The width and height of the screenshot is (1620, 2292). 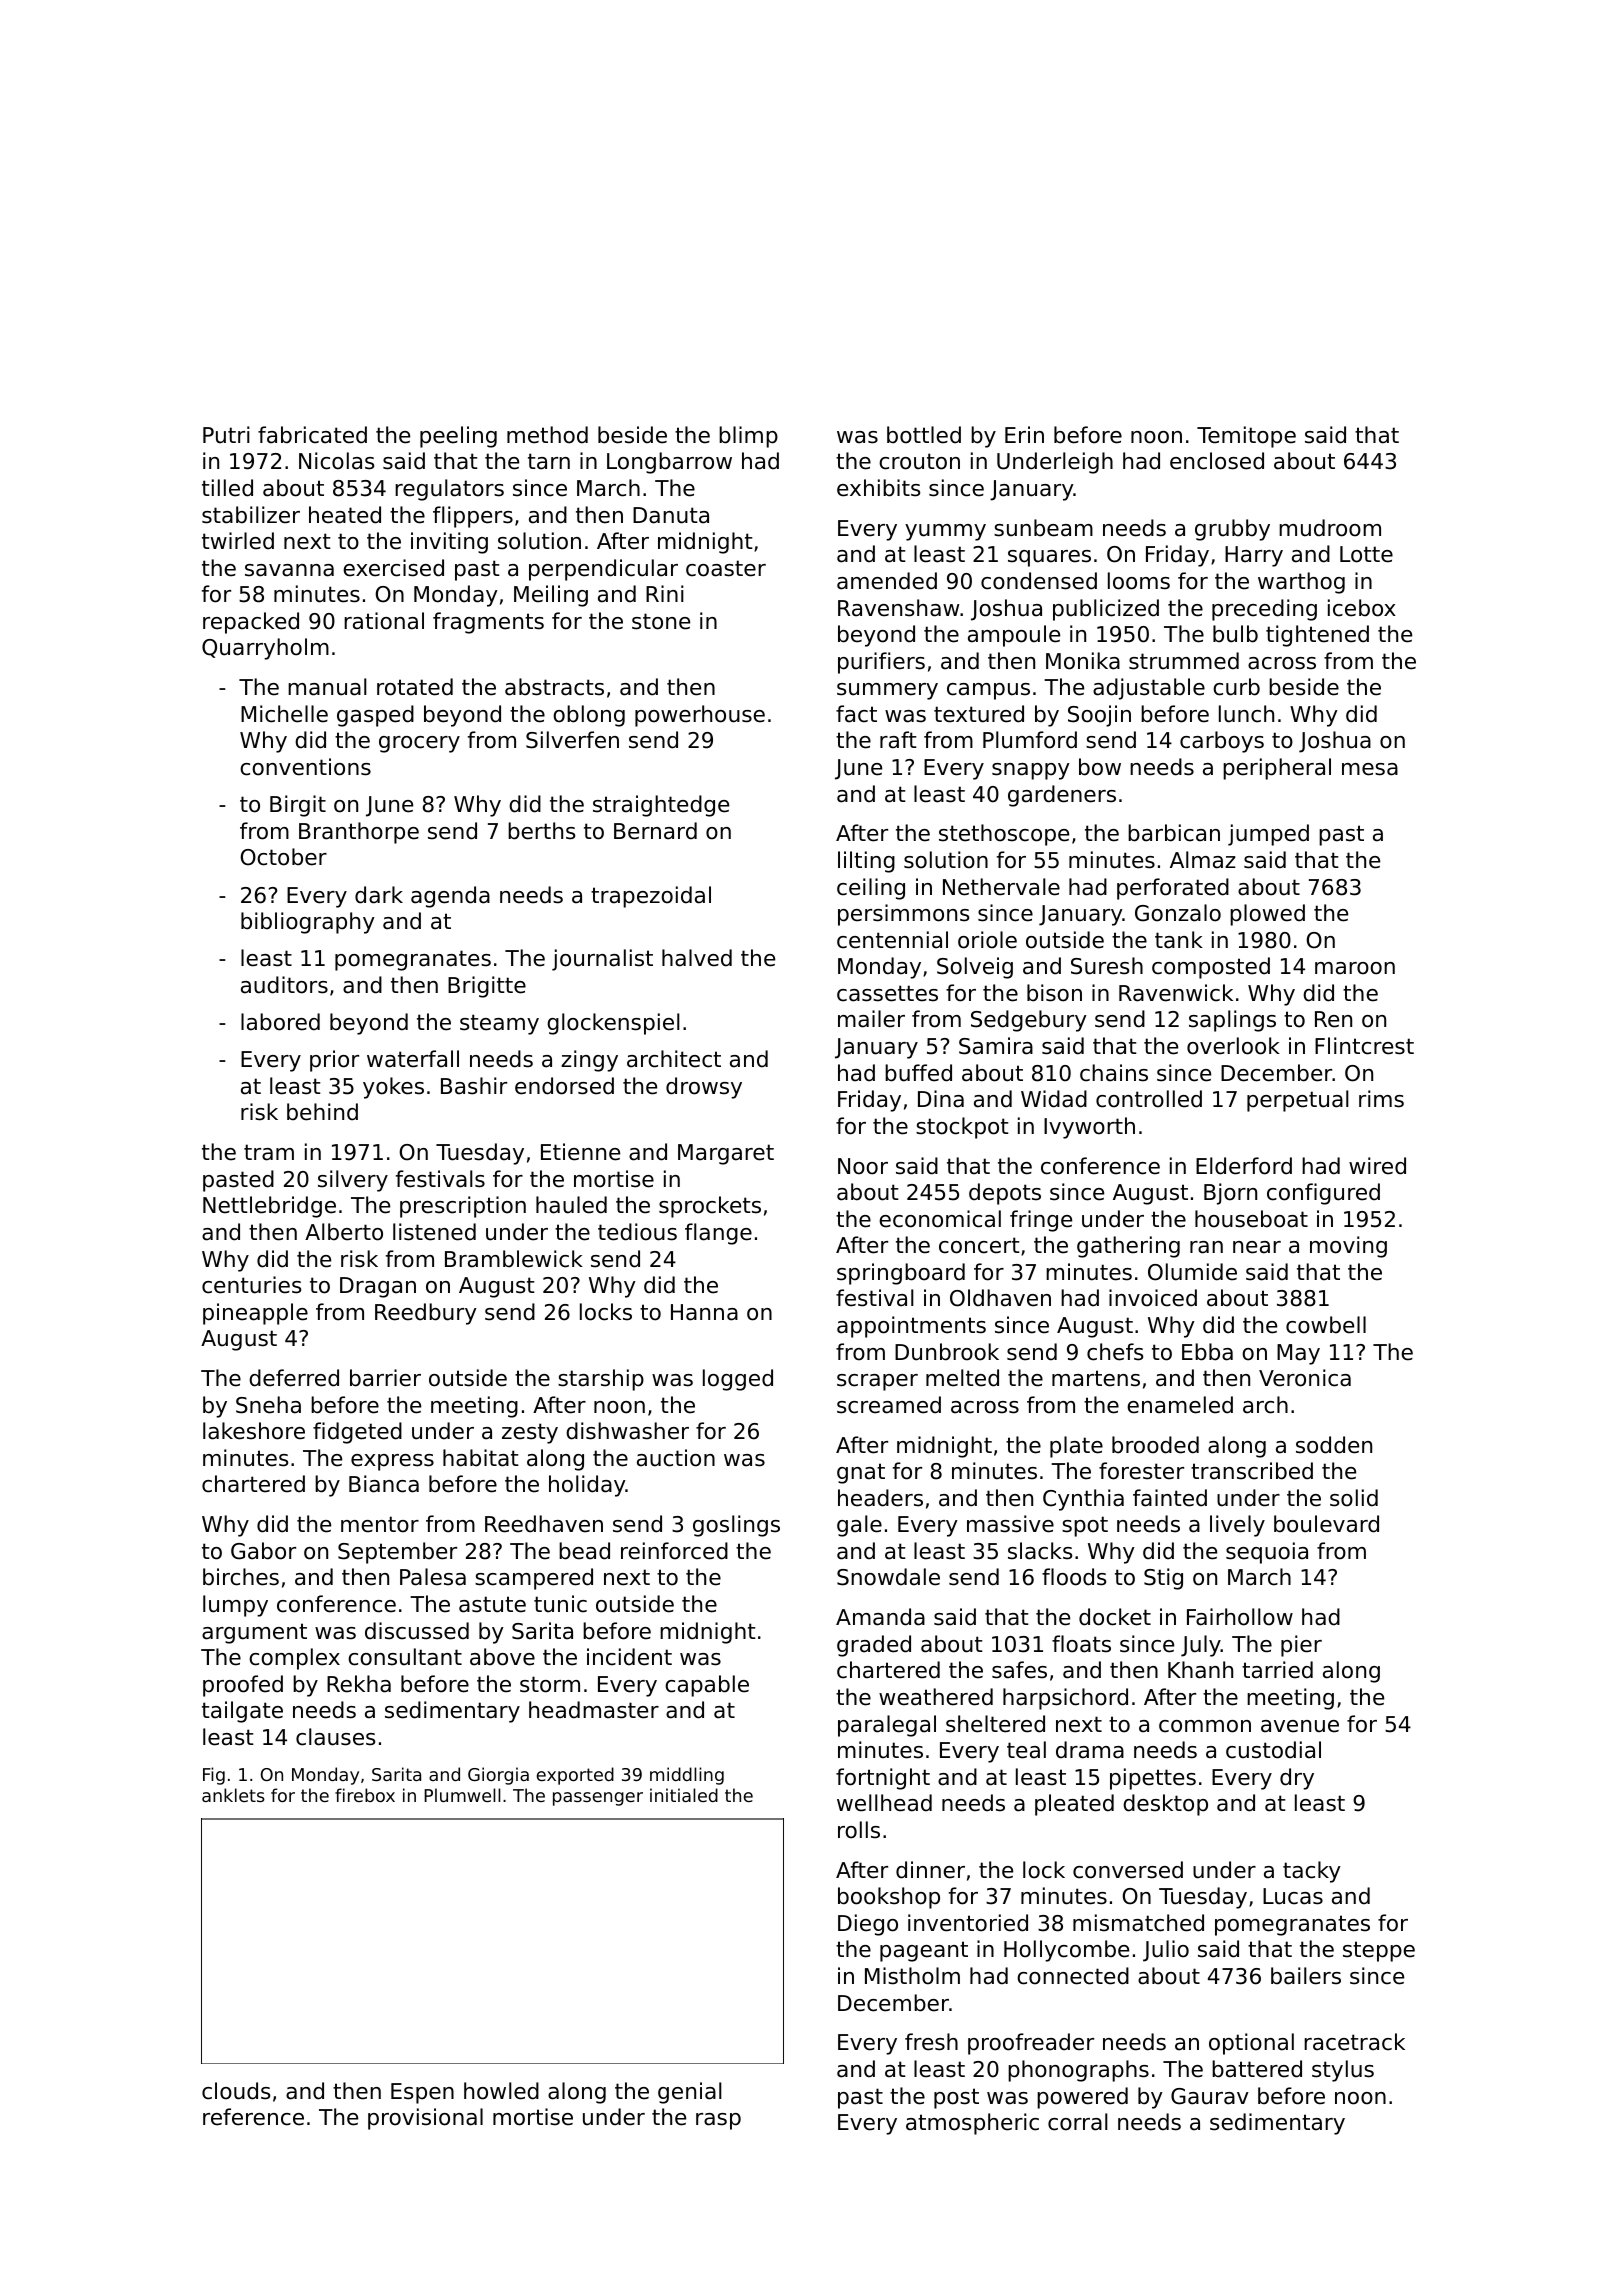 What do you see at coordinates (1298, 1101) in the screenshot?
I see `perpetual` at bounding box center [1298, 1101].
